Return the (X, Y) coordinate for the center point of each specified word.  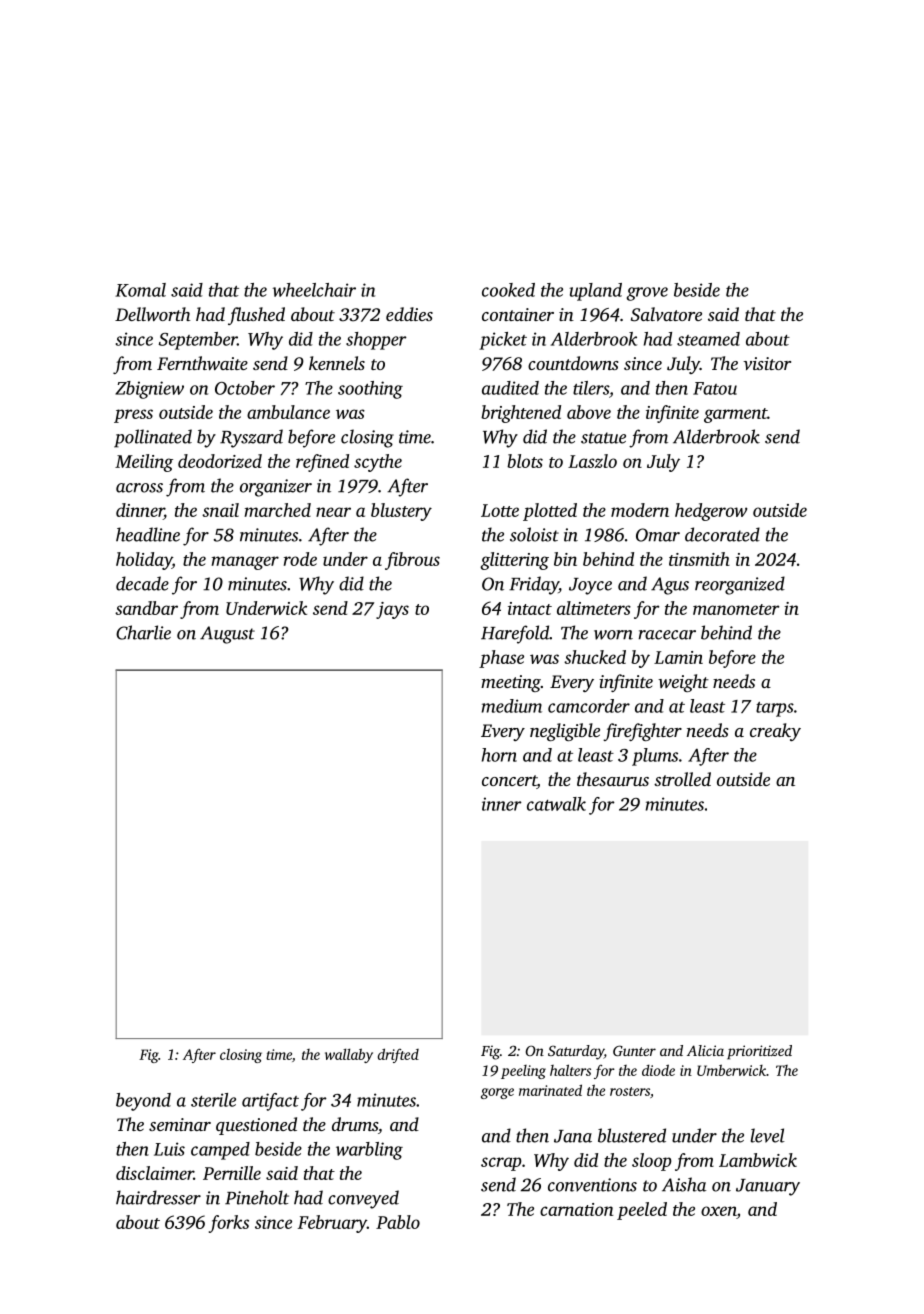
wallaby (349, 1055)
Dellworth (153, 314)
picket (503, 341)
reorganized (740, 585)
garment (735, 415)
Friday (534, 585)
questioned (256, 1126)
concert (509, 782)
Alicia (705, 1050)
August (227, 635)
